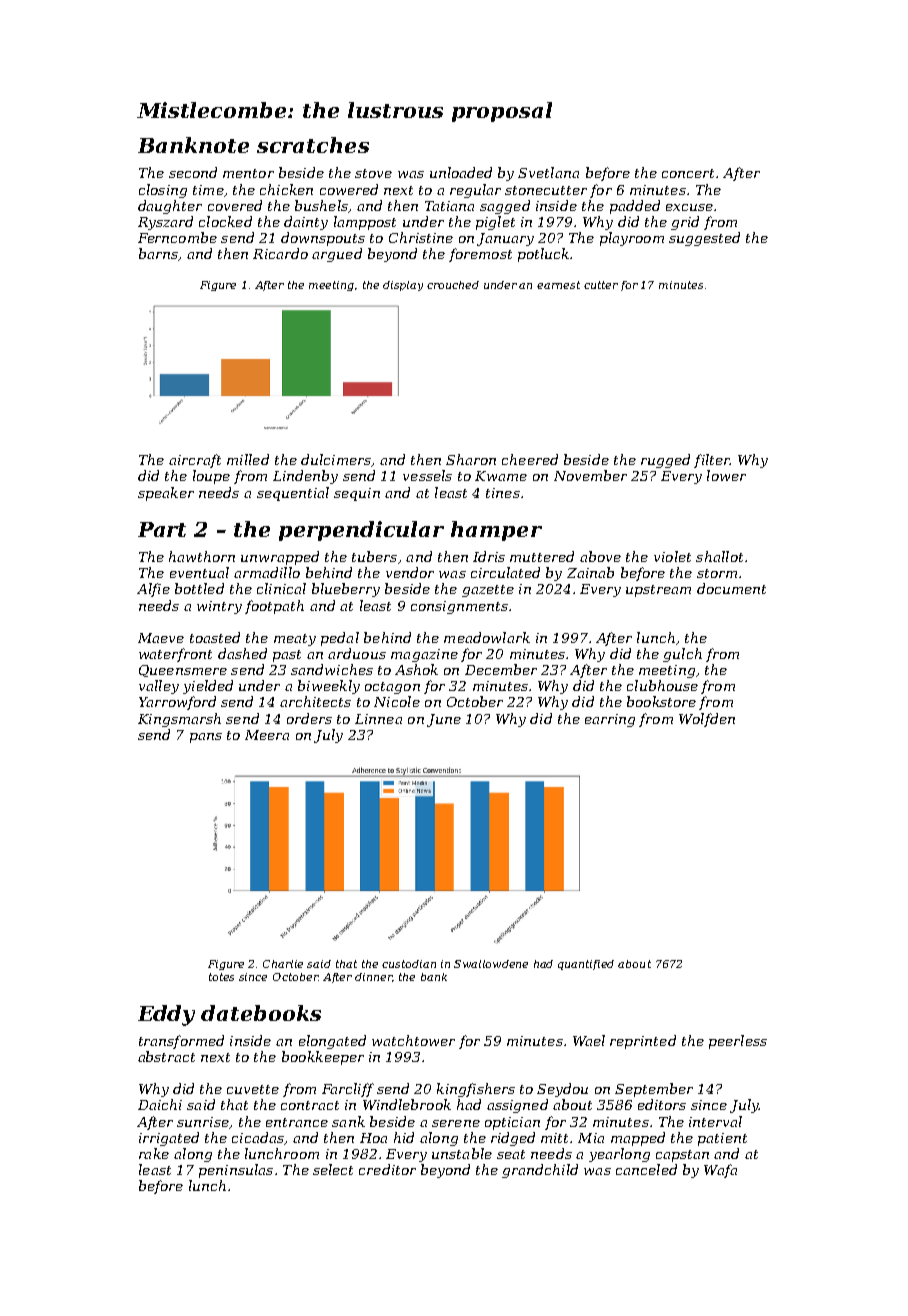 This screenshot has height=1316, width=908. What do you see at coordinates (404, 1137) in the screenshot?
I see `hid` at bounding box center [404, 1137].
